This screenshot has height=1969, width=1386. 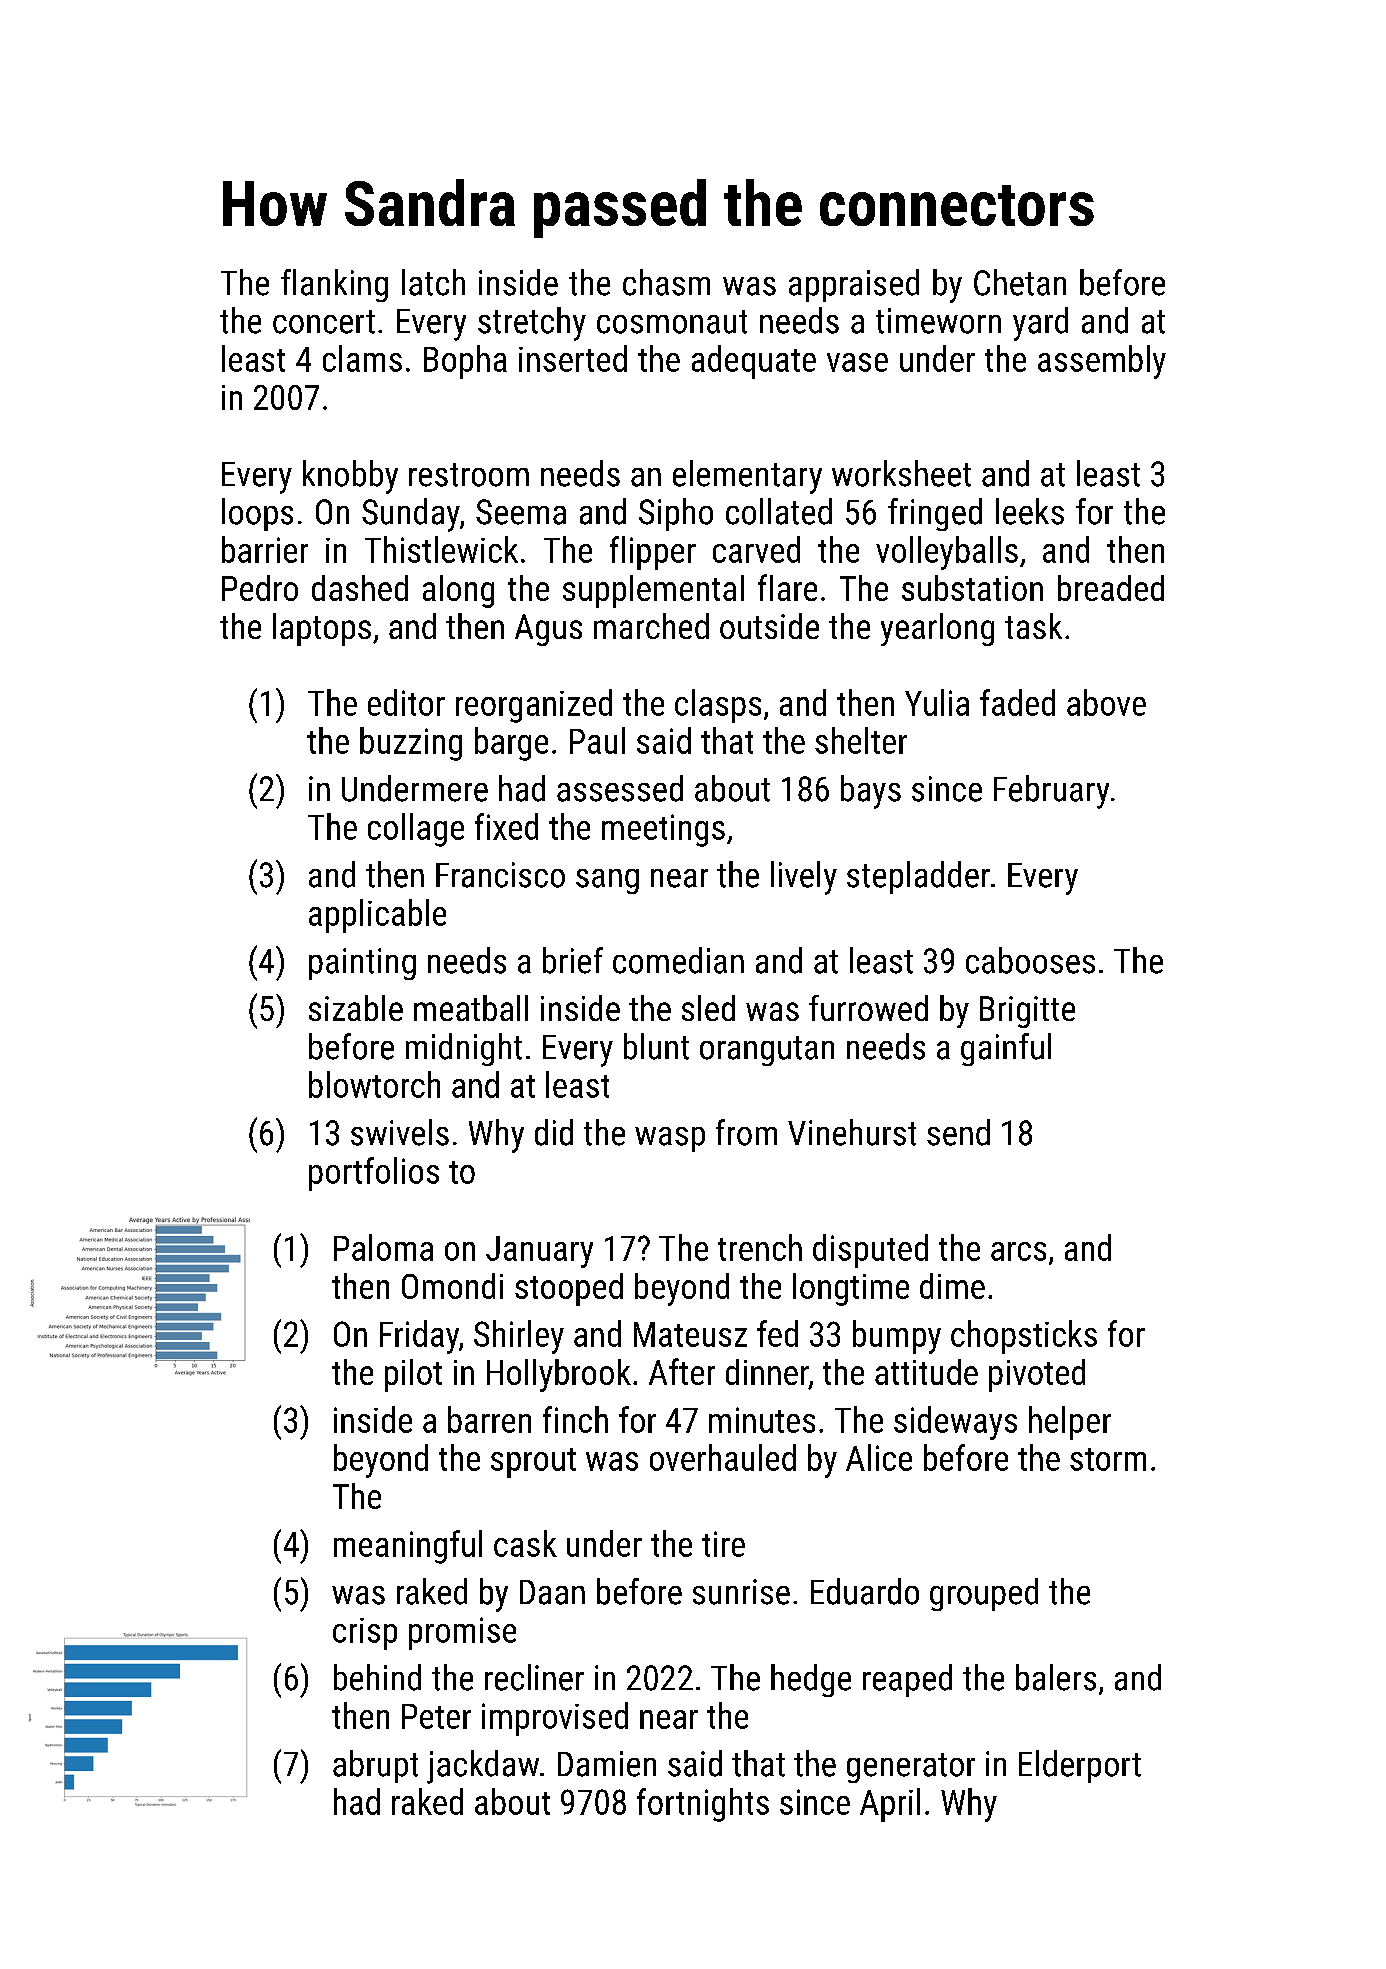 What do you see at coordinates (1020, 282) in the screenshot?
I see `Chetan` at bounding box center [1020, 282].
